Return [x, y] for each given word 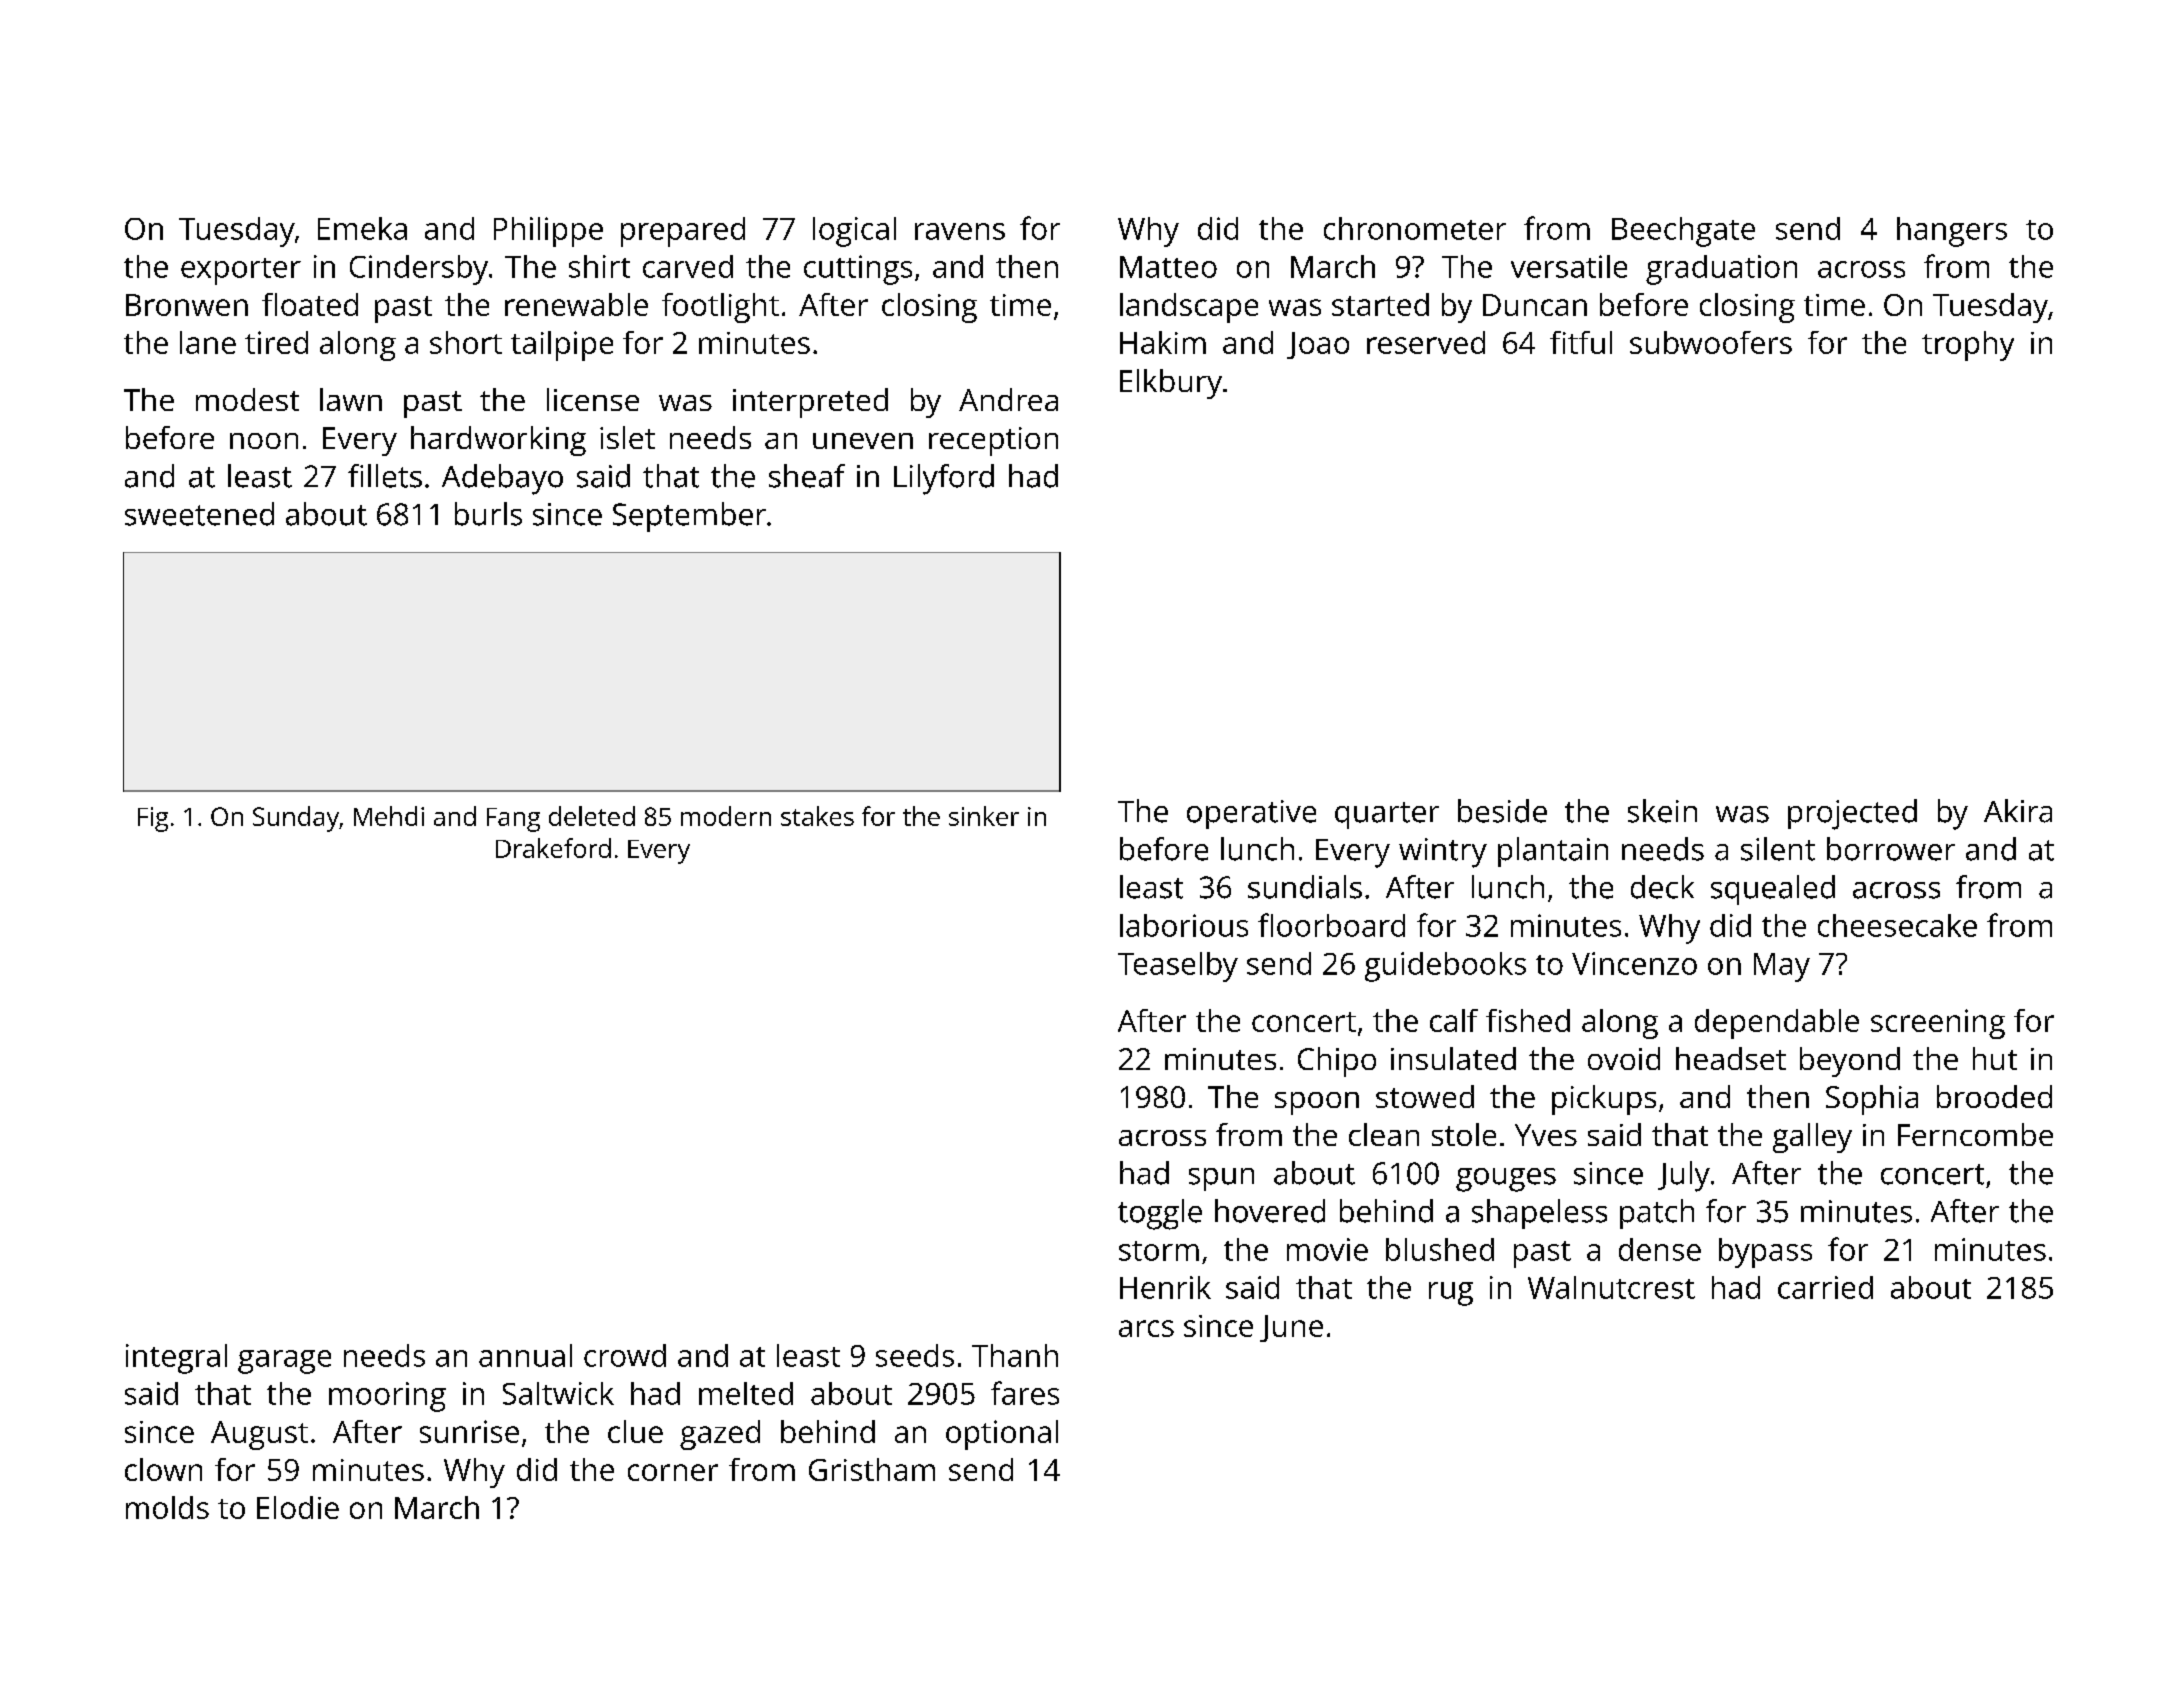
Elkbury [1171, 384]
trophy [1968, 346]
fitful [1581, 342]
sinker [984, 816]
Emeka [362, 228]
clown [163, 1469]
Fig [153, 819]
